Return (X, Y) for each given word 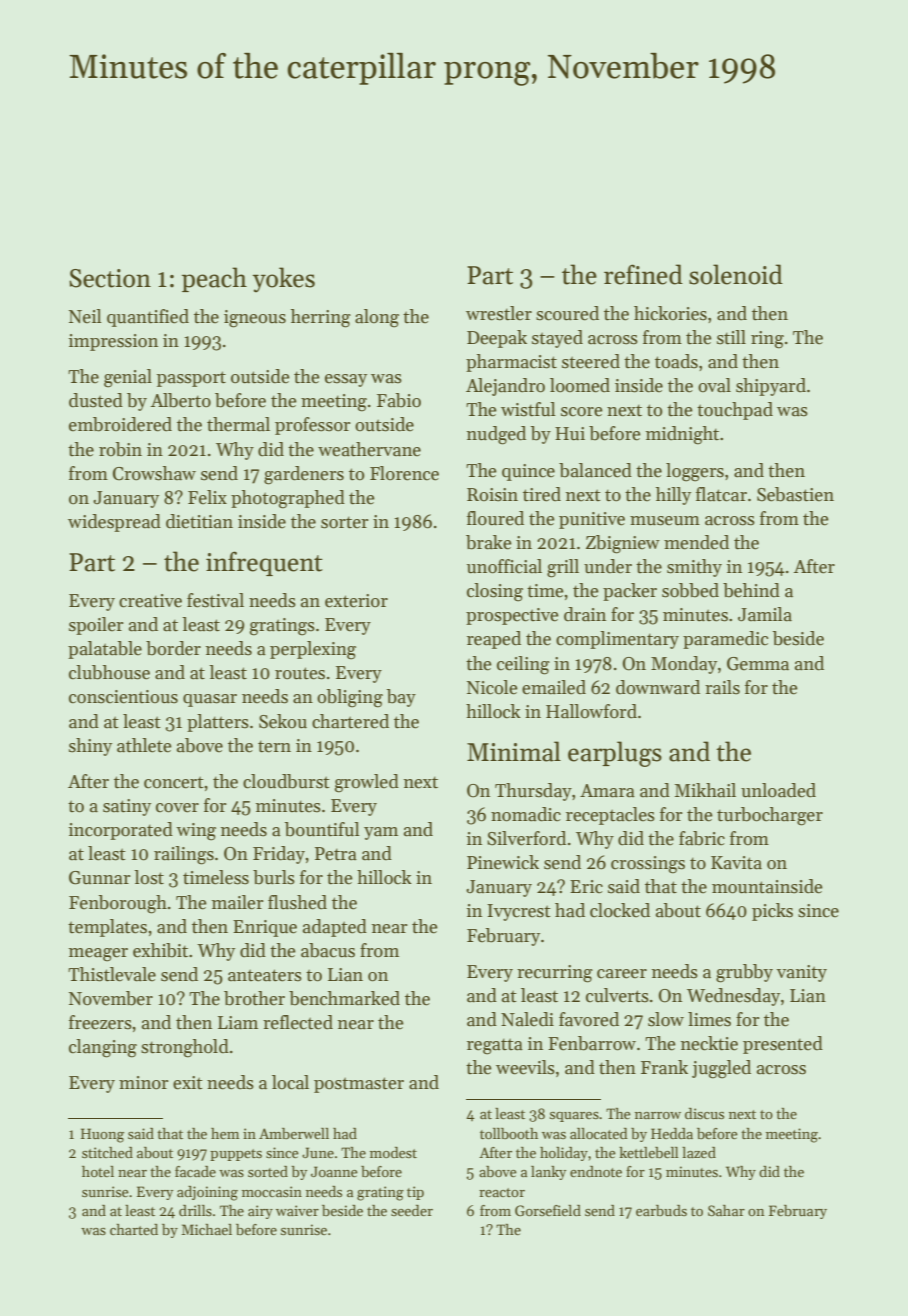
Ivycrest (519, 912)
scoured (567, 313)
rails (722, 687)
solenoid (736, 274)
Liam (238, 1023)
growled (367, 783)
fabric (702, 838)
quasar (210, 700)
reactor (502, 1192)
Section (110, 278)
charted (134, 1229)
